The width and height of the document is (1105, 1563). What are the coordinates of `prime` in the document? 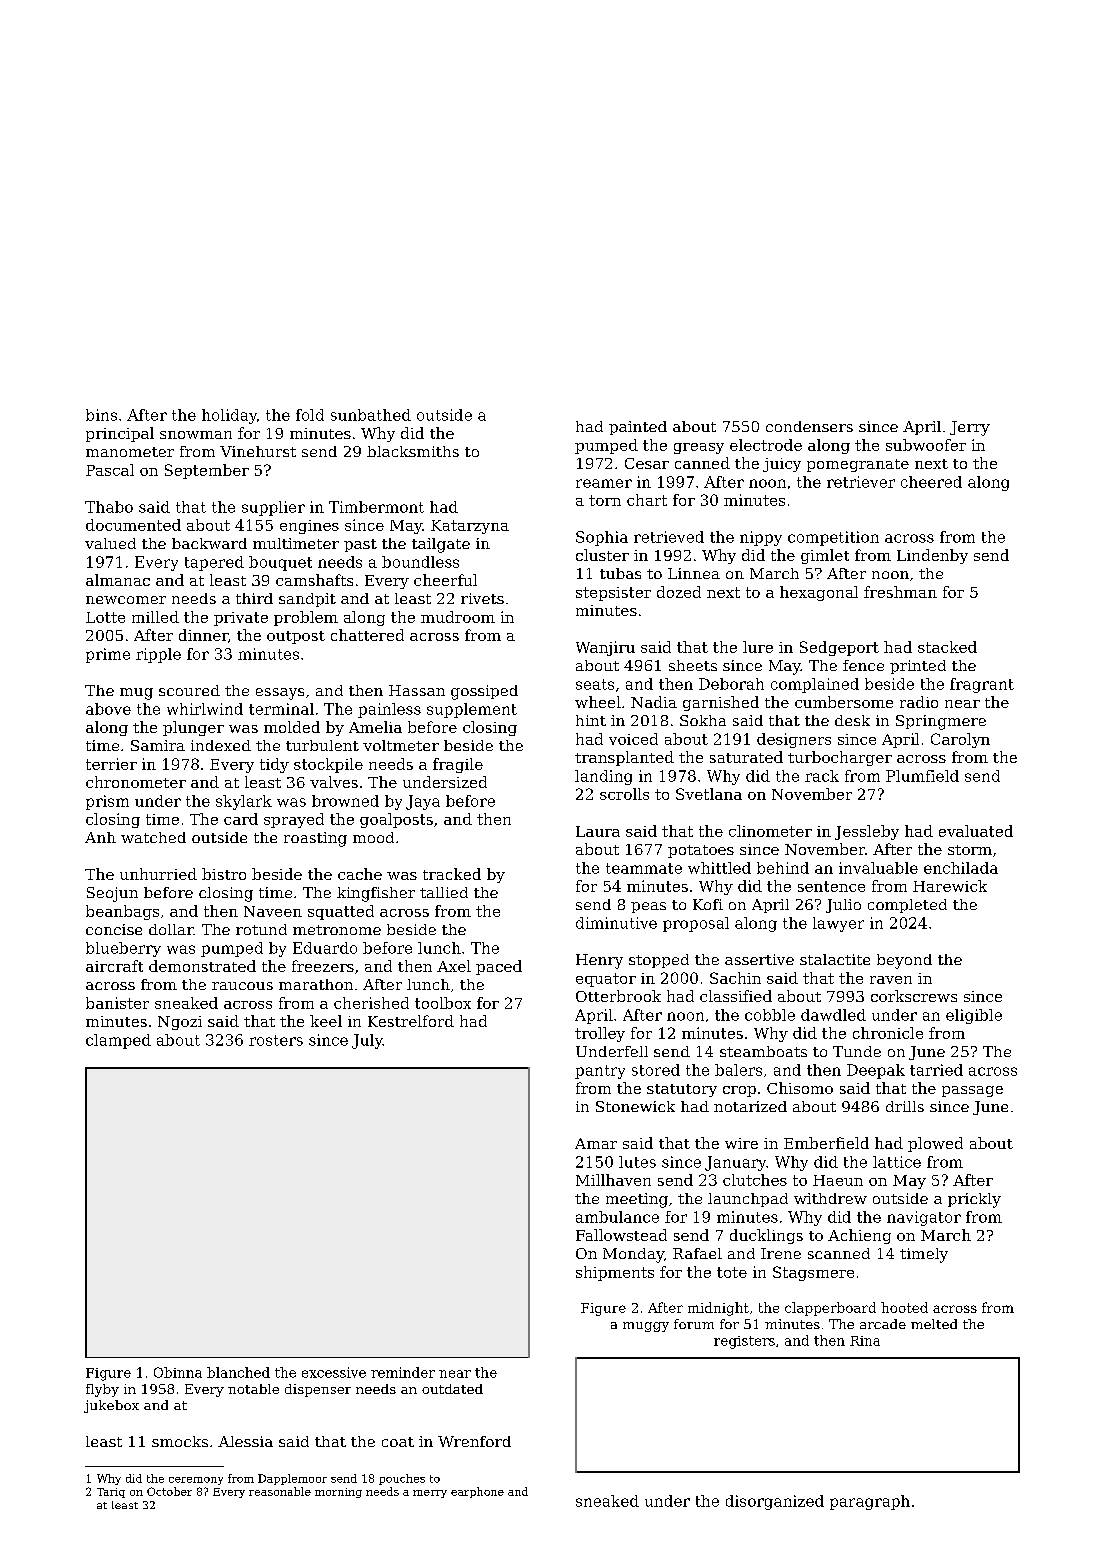 It's located at (108, 655).
